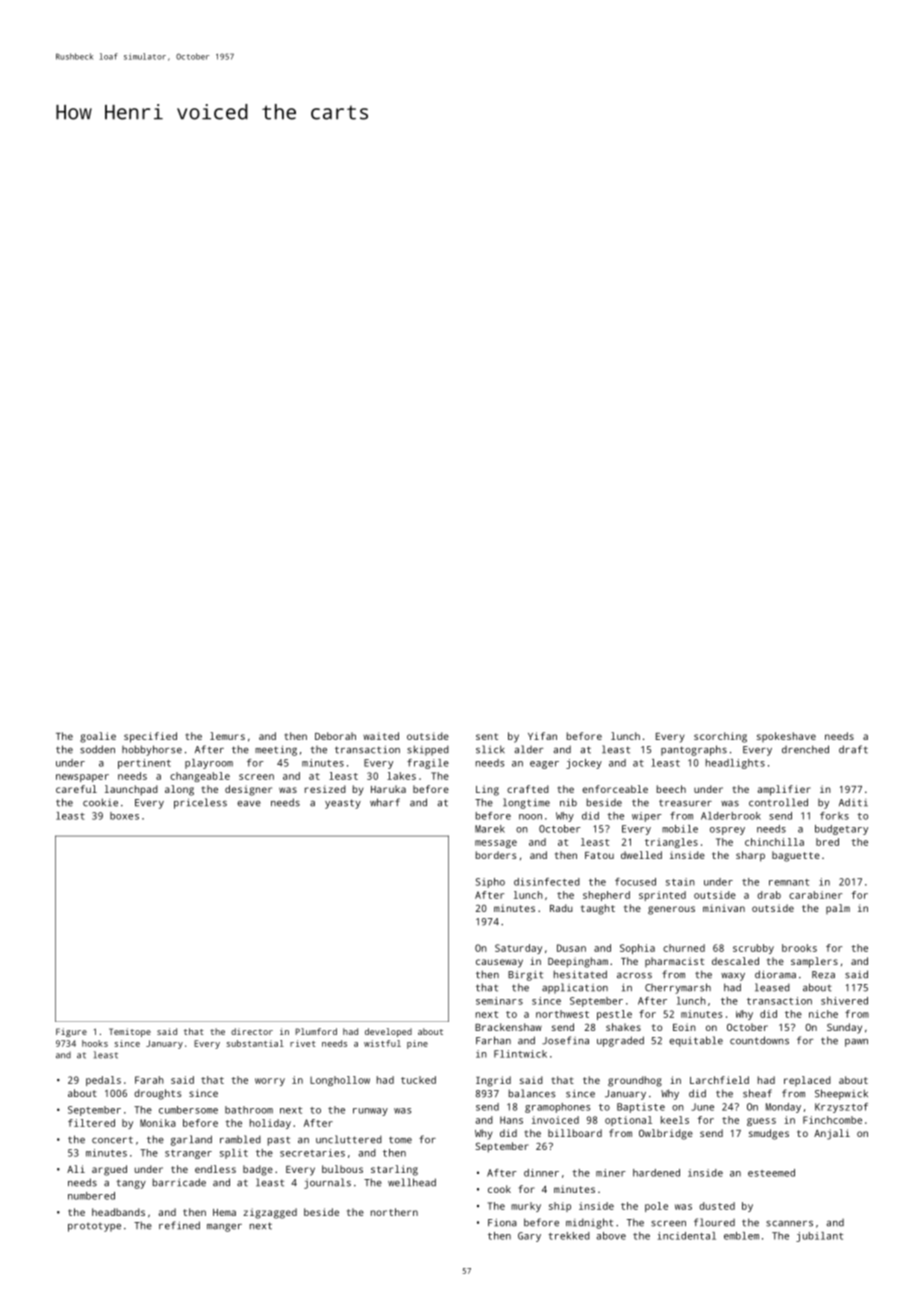 This screenshot has width=924, height=1308. What do you see at coordinates (130, 1032) in the screenshot?
I see `Temitope` at bounding box center [130, 1032].
